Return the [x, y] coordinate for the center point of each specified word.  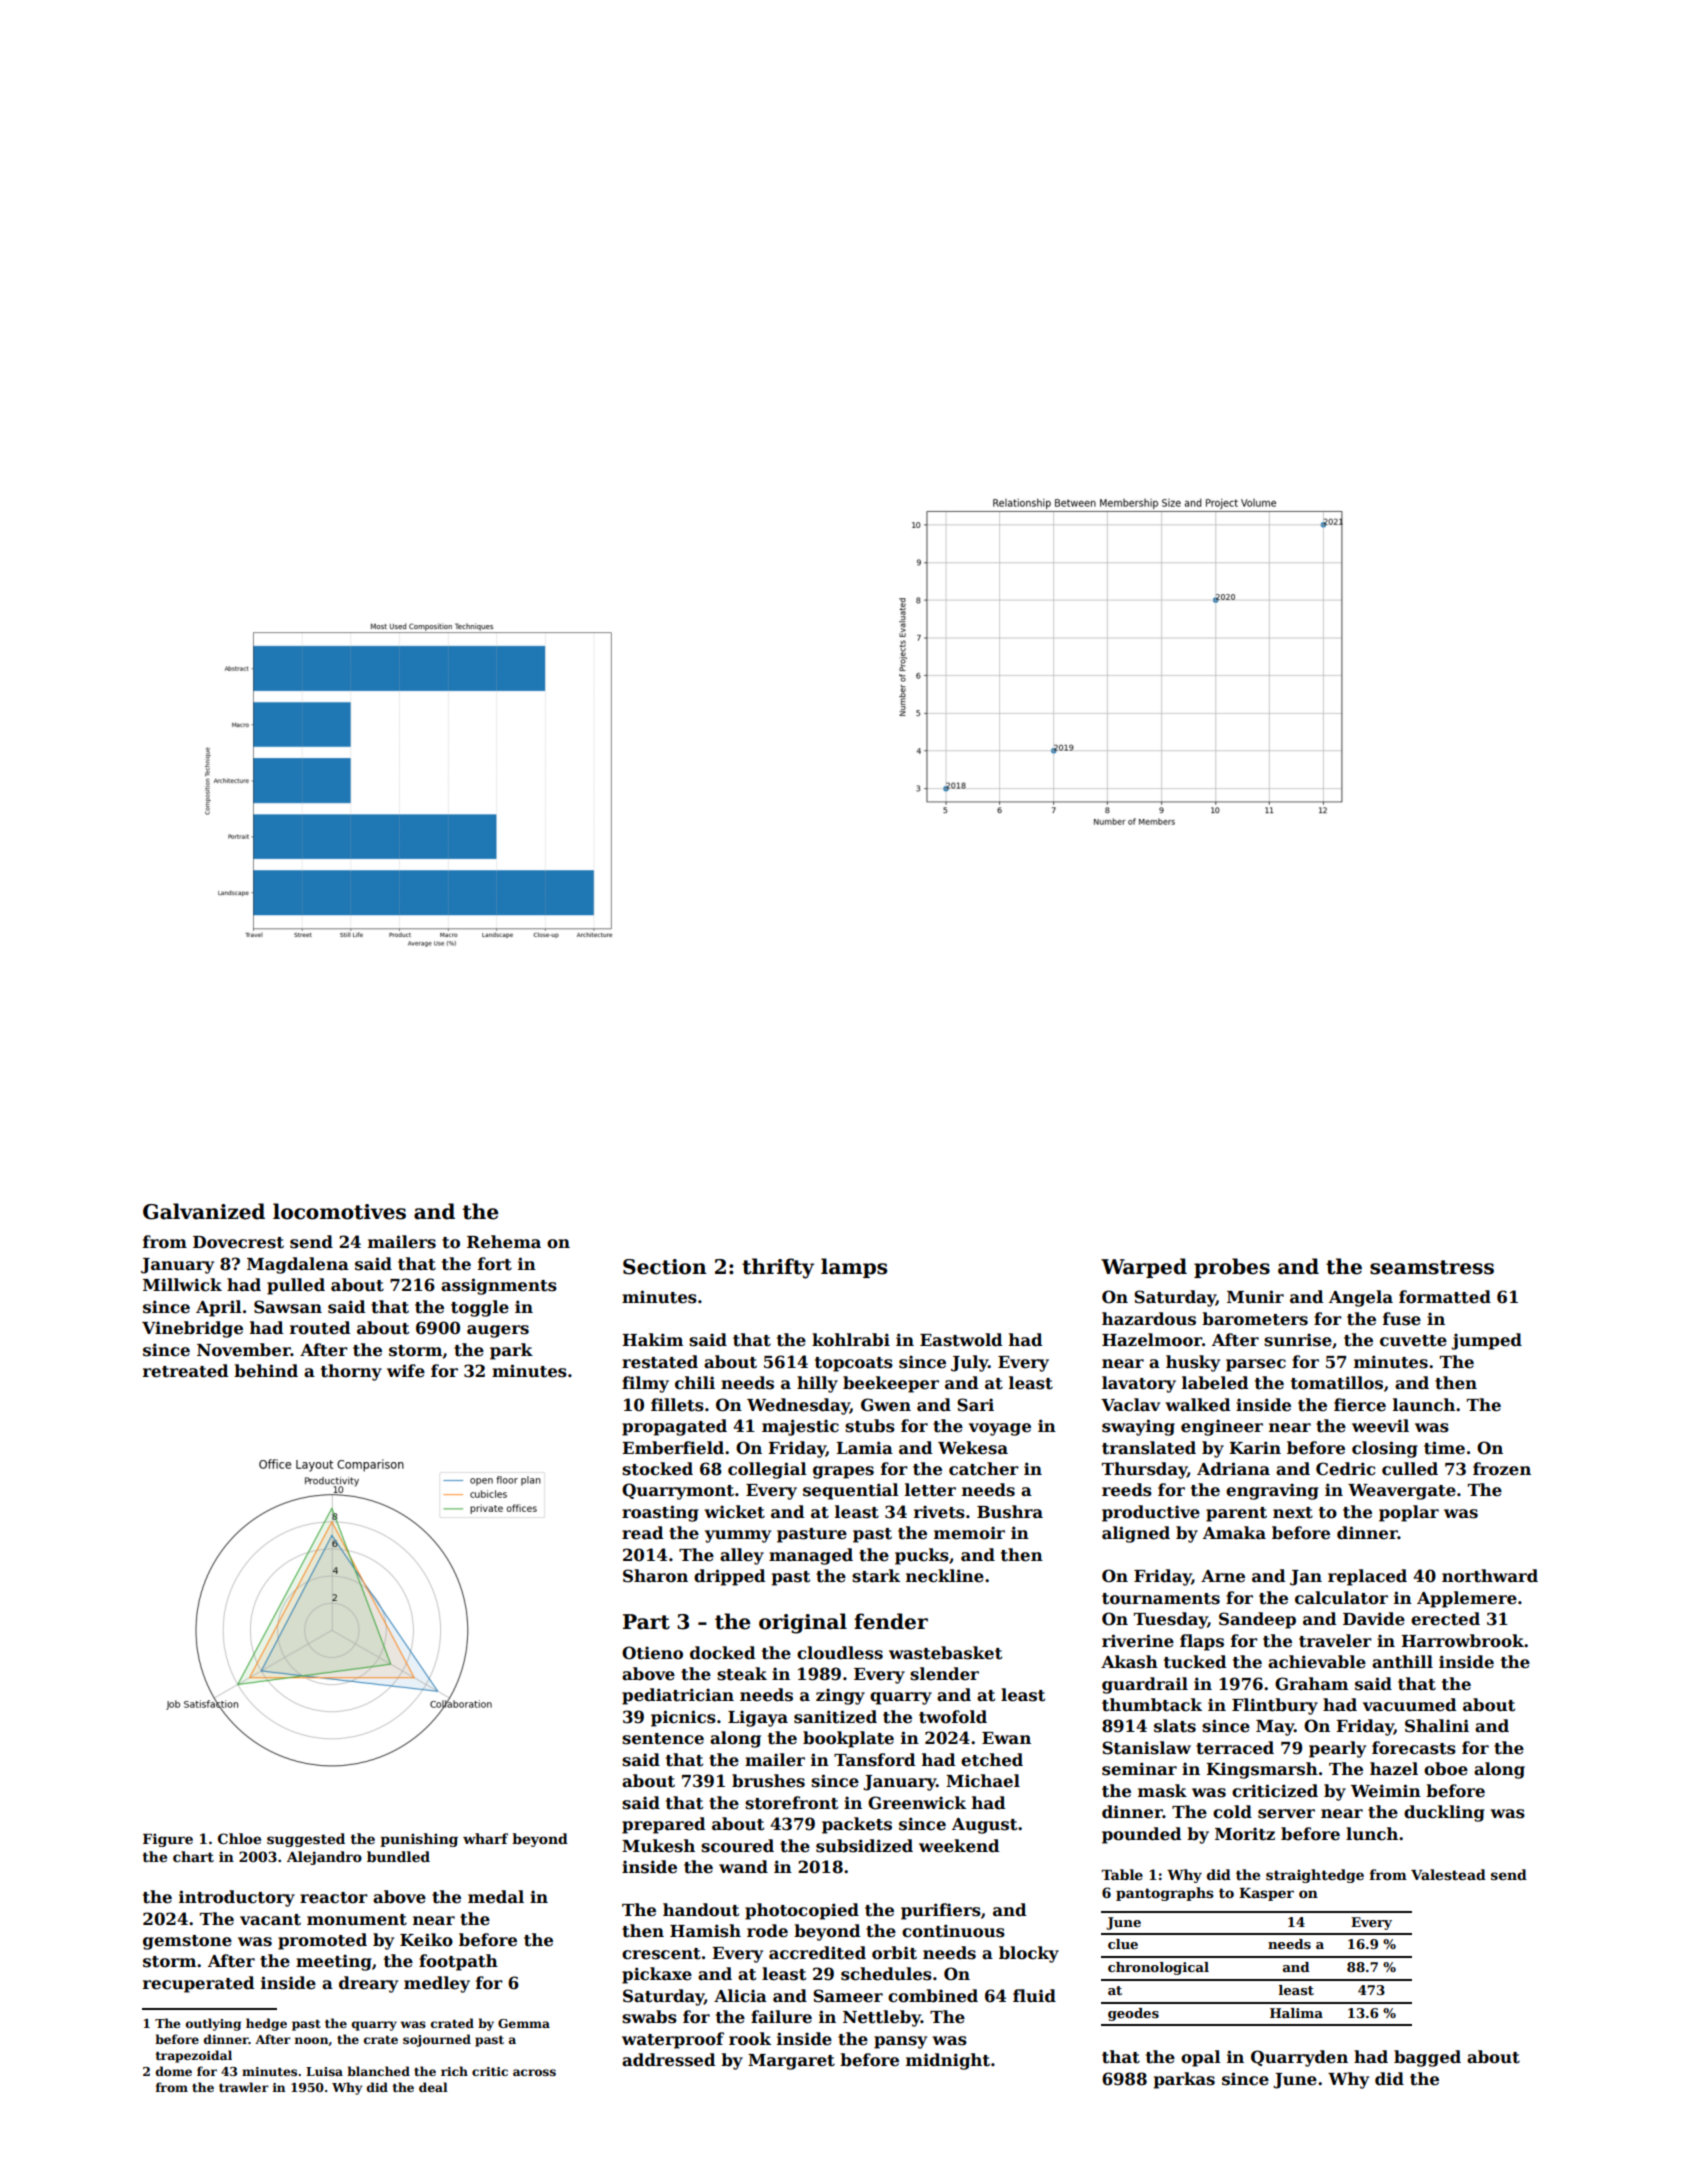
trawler [244, 2087]
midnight [948, 2061]
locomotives [339, 1211]
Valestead [1448, 1874]
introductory [237, 1898]
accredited [817, 1953]
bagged [1427, 2058]
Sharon [655, 1576]
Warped [1144, 1268]
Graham [1311, 1684]
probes [1232, 1268]
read [642, 1533]
